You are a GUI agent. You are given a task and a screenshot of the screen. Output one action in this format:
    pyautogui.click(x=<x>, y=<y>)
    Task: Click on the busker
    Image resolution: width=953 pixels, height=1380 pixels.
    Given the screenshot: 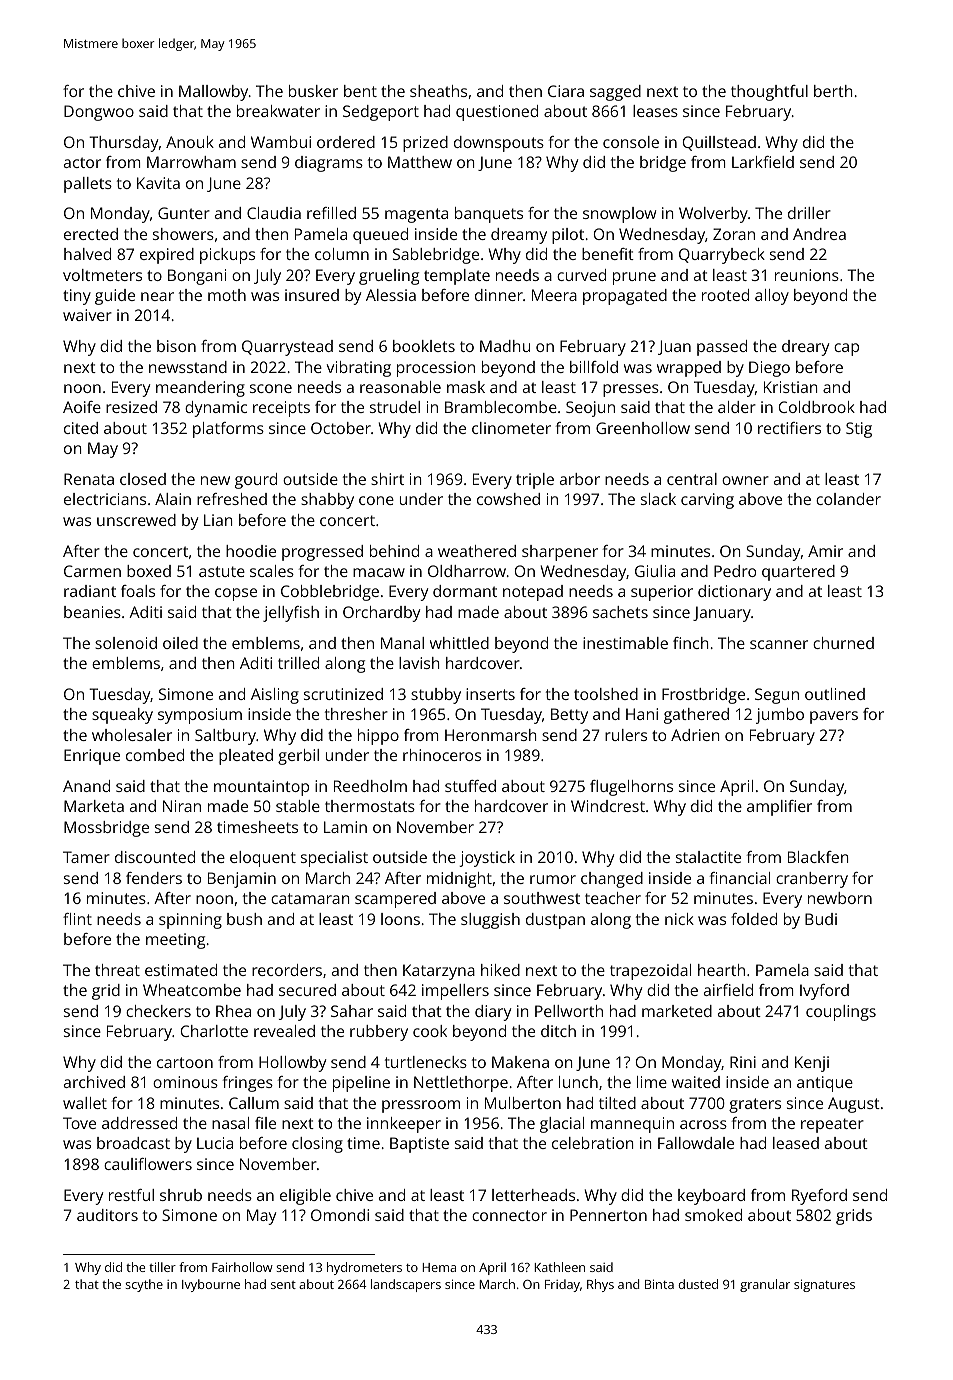 What is the action you would take?
    pyautogui.click(x=313, y=91)
